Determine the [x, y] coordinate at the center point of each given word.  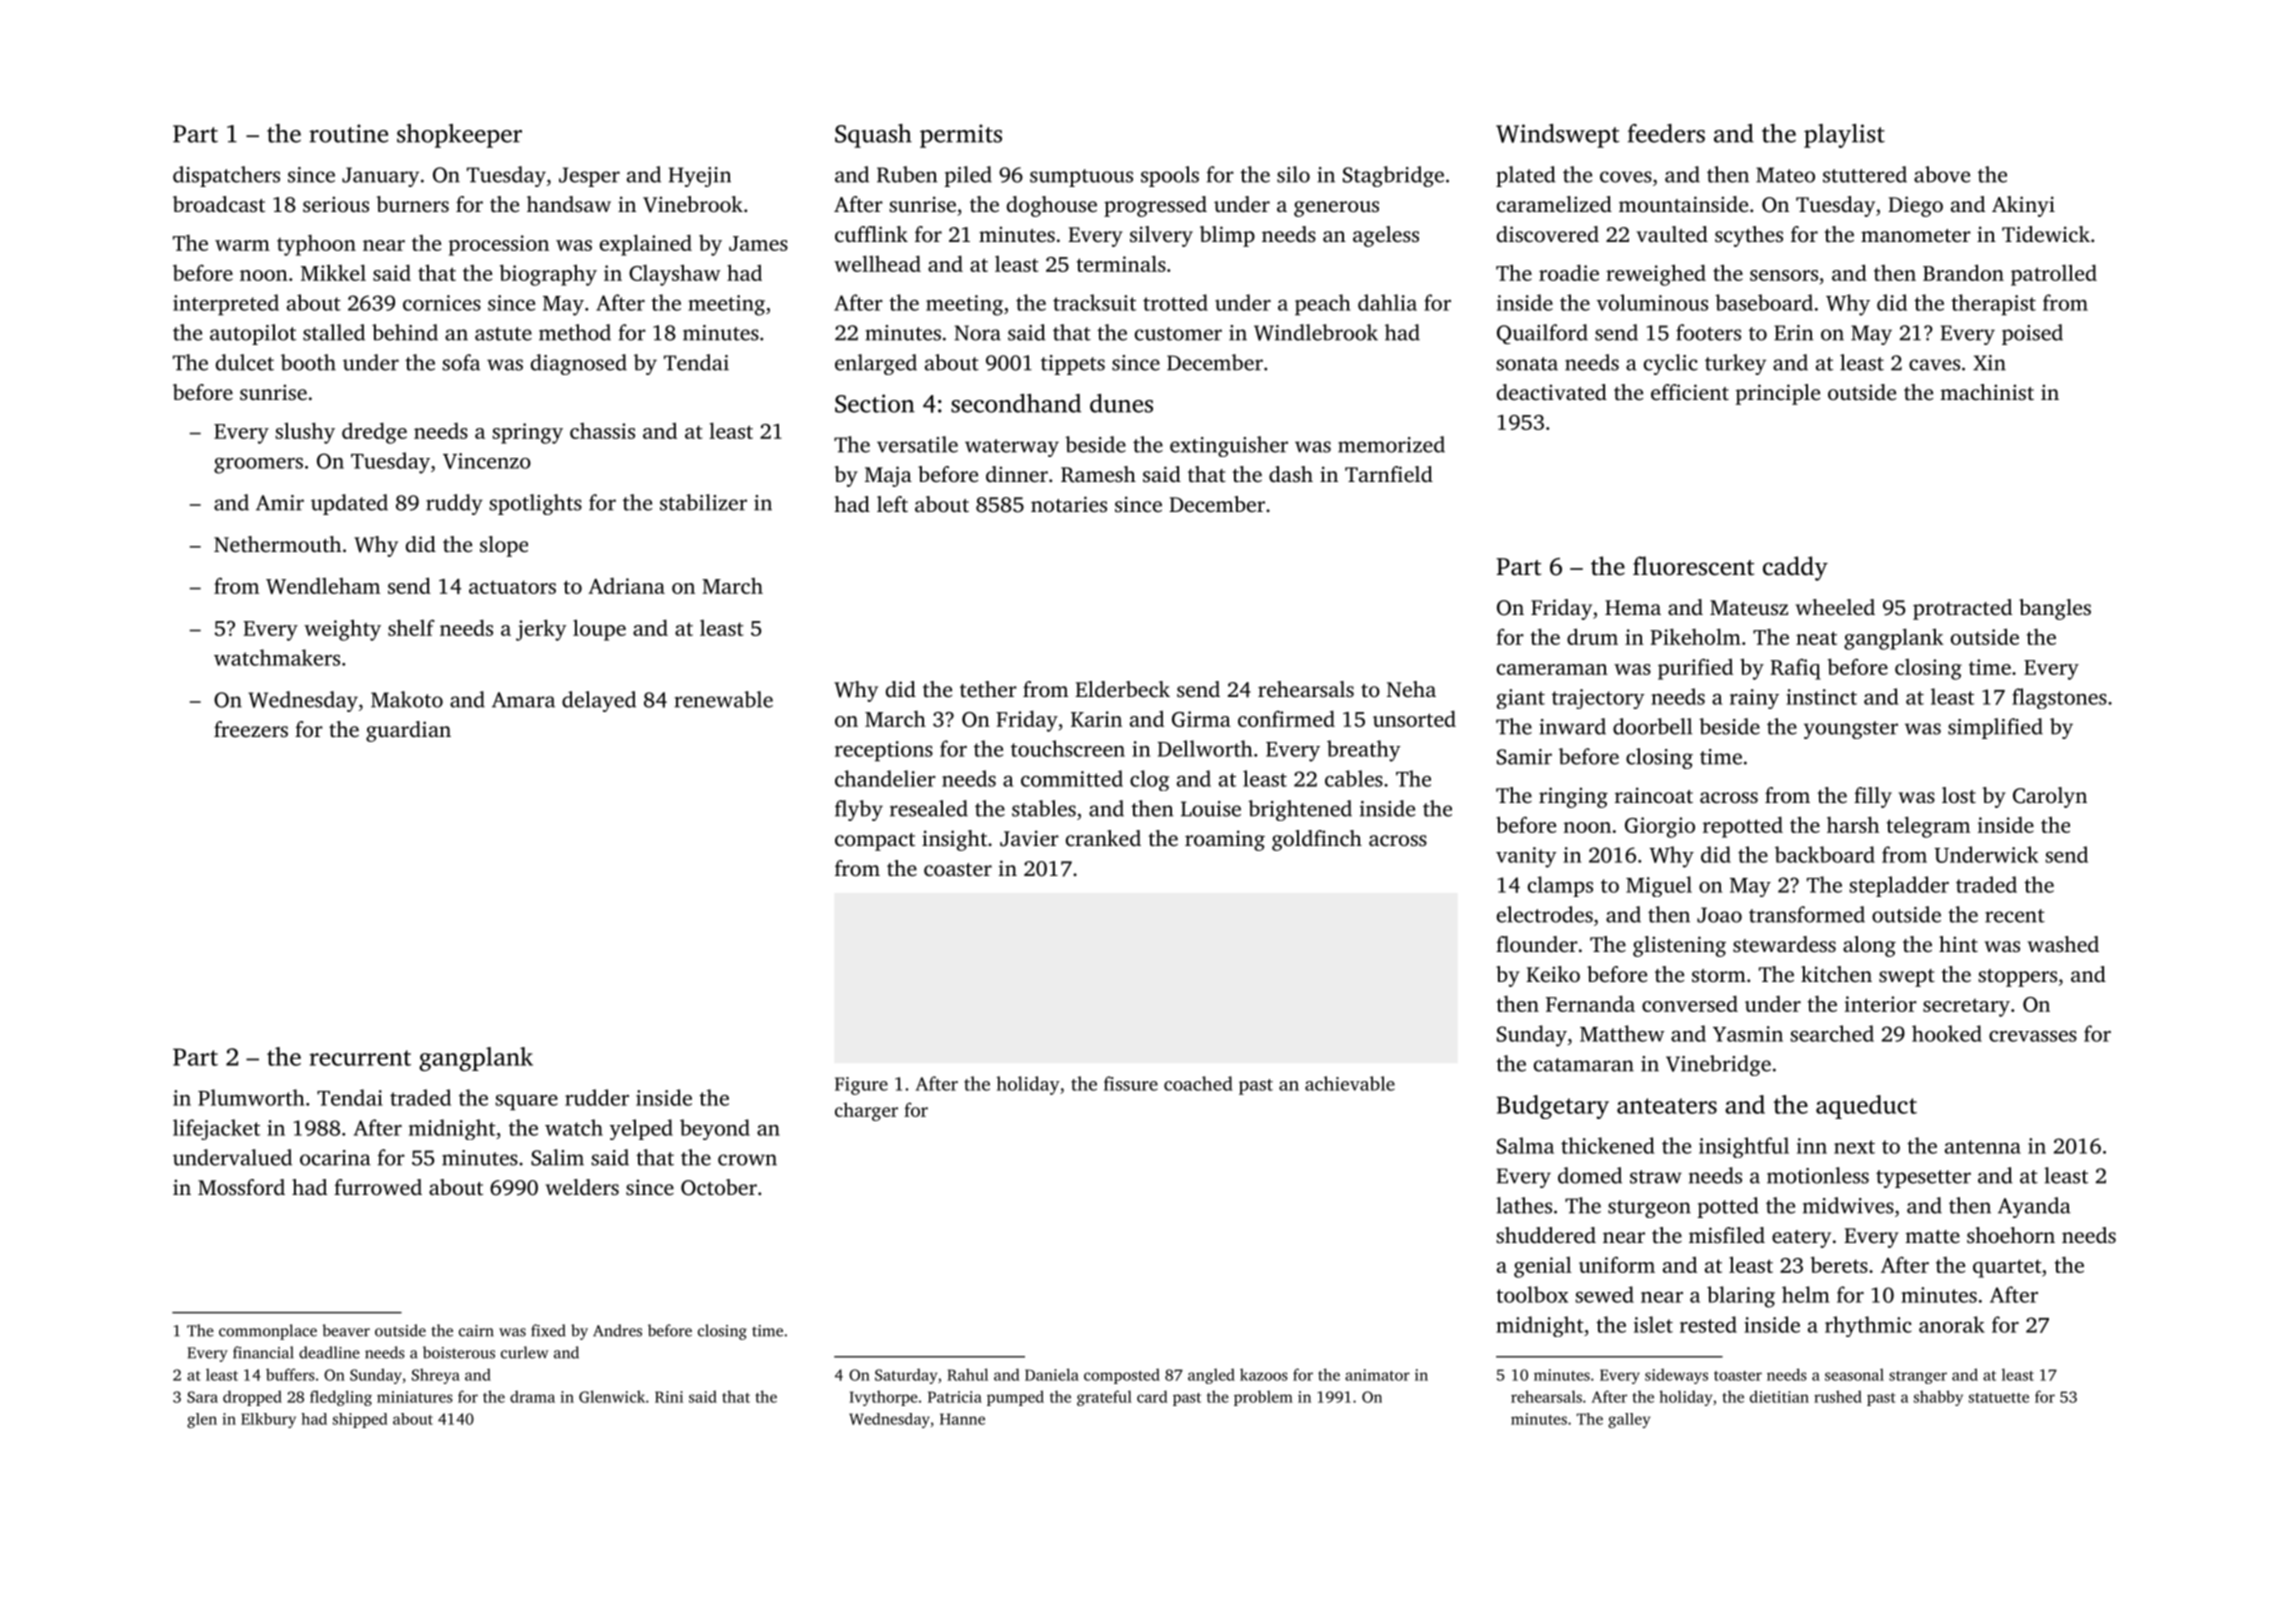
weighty [342, 630]
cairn [476, 1331]
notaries [1069, 504]
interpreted [226, 304]
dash [1291, 474]
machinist [1987, 392]
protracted [1962, 609]
